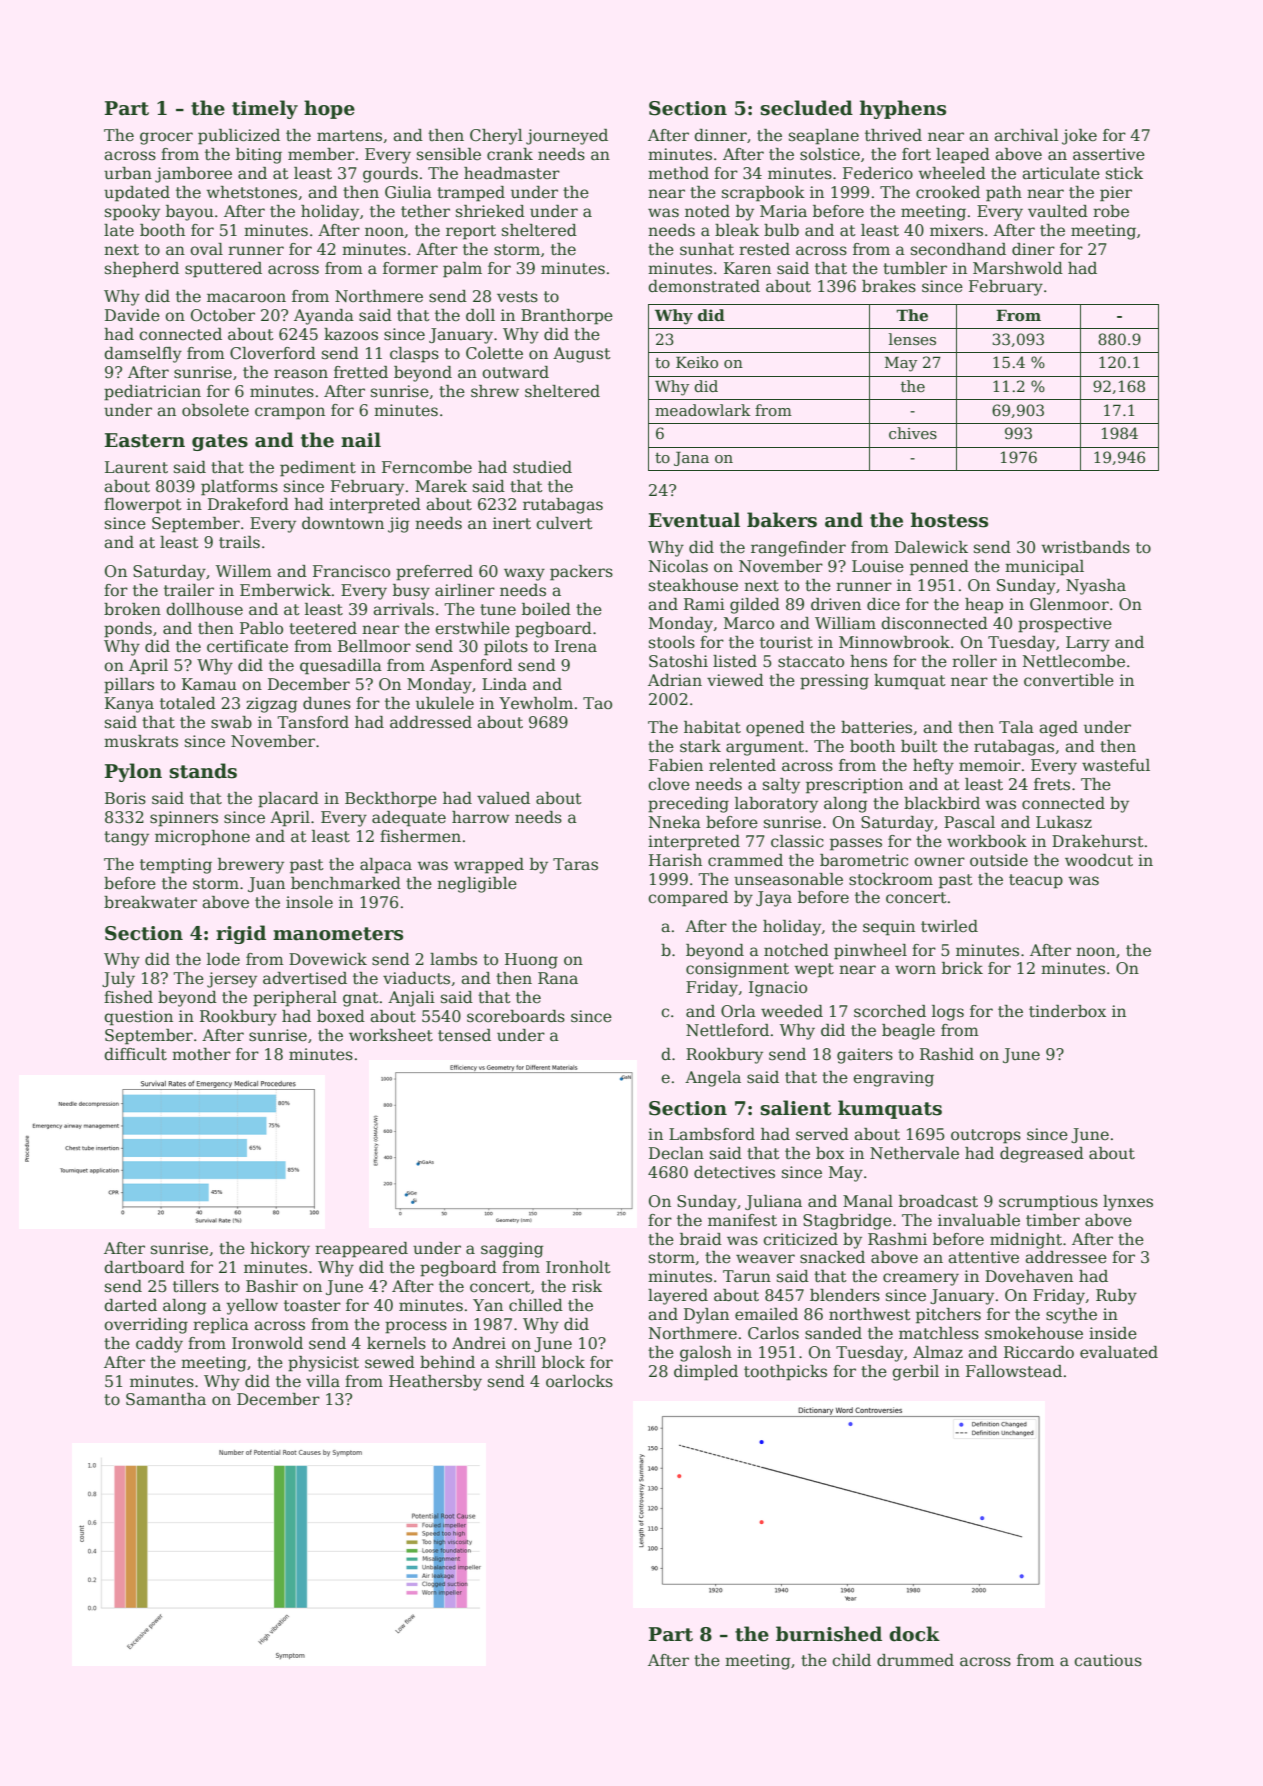 The width and height of the page is (1263, 1786). What do you see at coordinates (531, 961) in the page?
I see `Huong` at bounding box center [531, 961].
